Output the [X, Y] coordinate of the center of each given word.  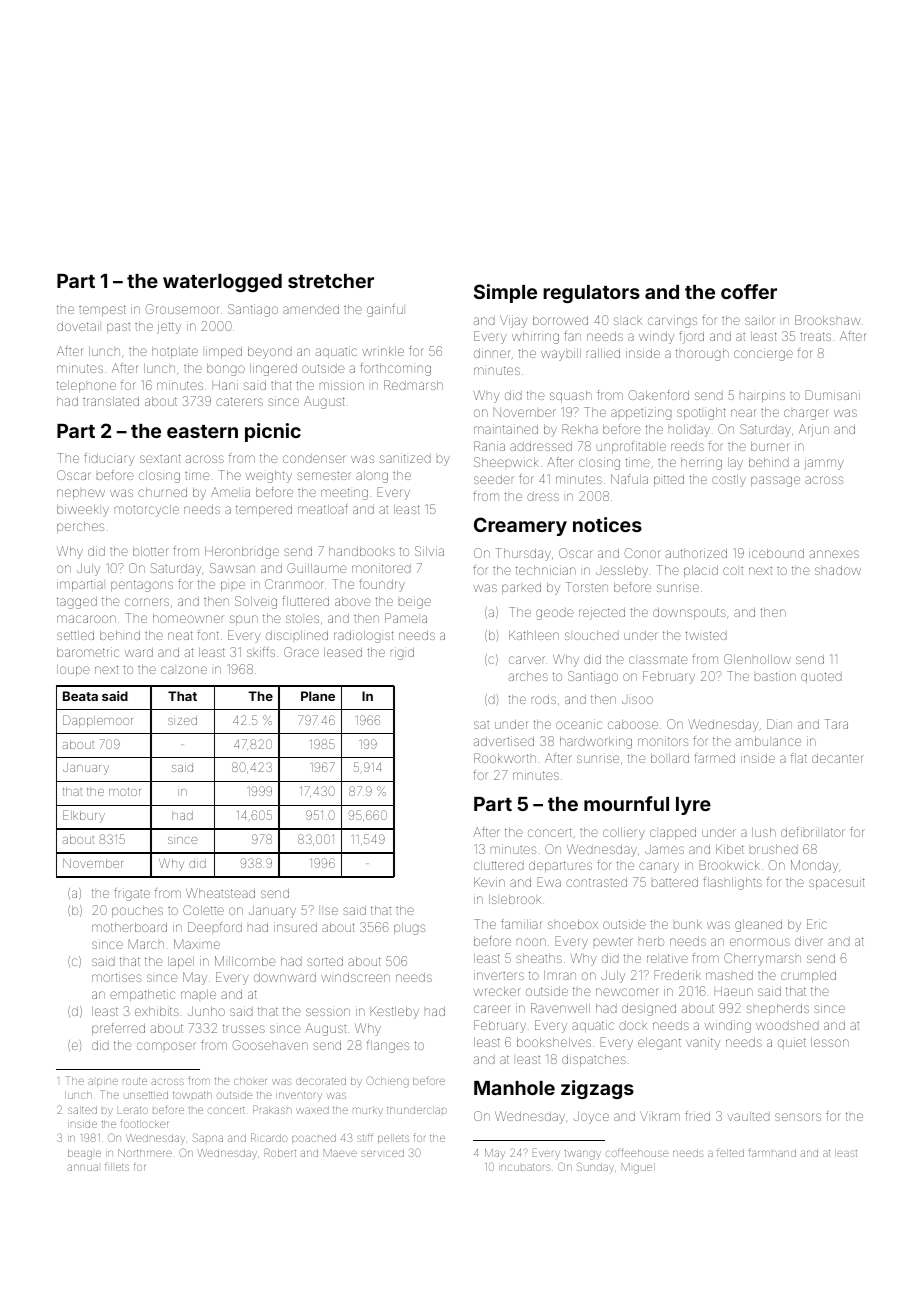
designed [649, 1009]
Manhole [514, 1088]
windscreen [355, 977]
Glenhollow [757, 659]
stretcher [331, 281]
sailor [760, 320]
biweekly [83, 510]
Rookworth [505, 758]
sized [182, 720]
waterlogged [222, 283]
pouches [137, 911]
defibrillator [813, 832]
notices [607, 524]
